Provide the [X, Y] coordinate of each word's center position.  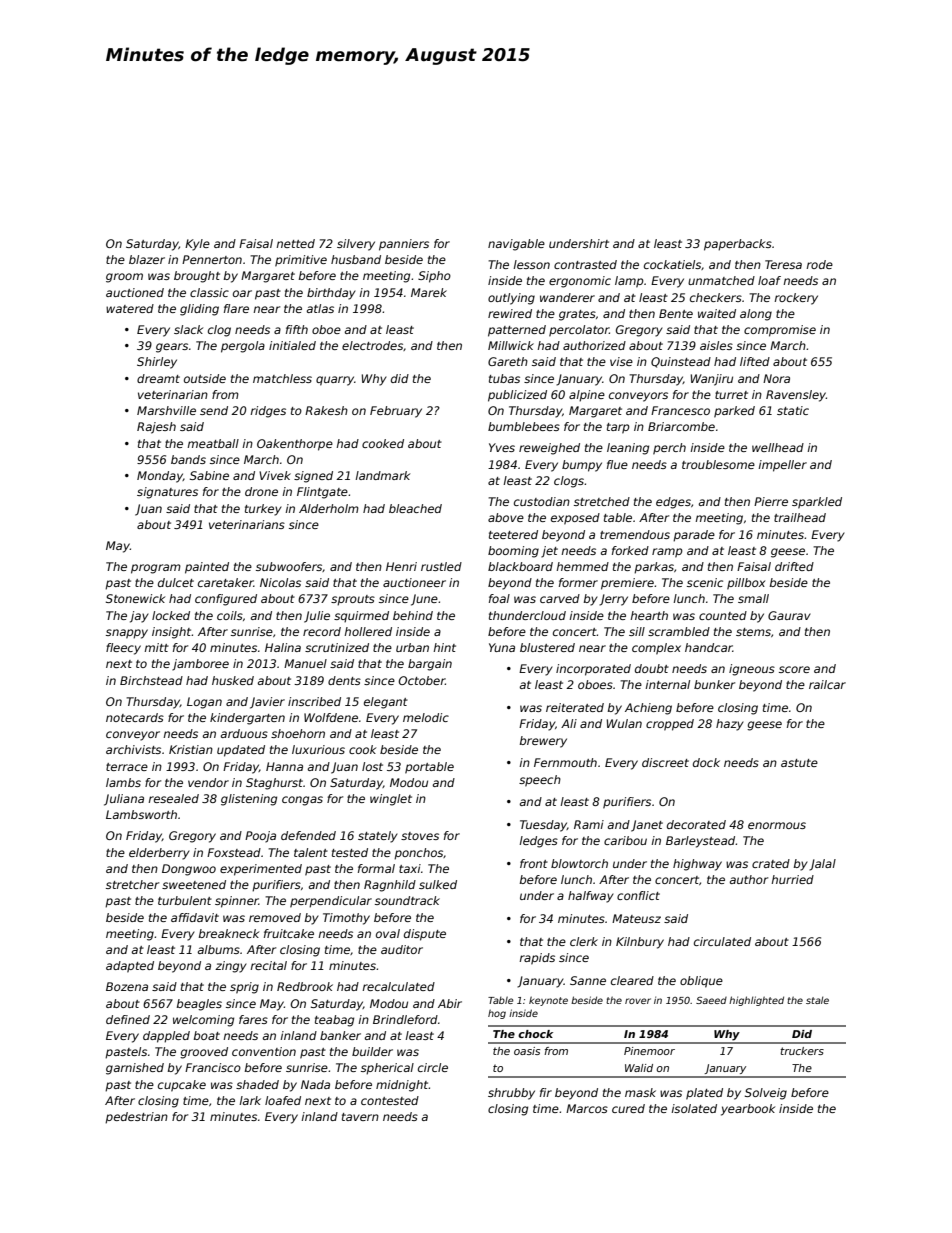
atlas [320, 308]
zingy [231, 967]
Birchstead [151, 680]
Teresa [783, 264]
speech [540, 781]
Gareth [508, 361]
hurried [792, 879]
